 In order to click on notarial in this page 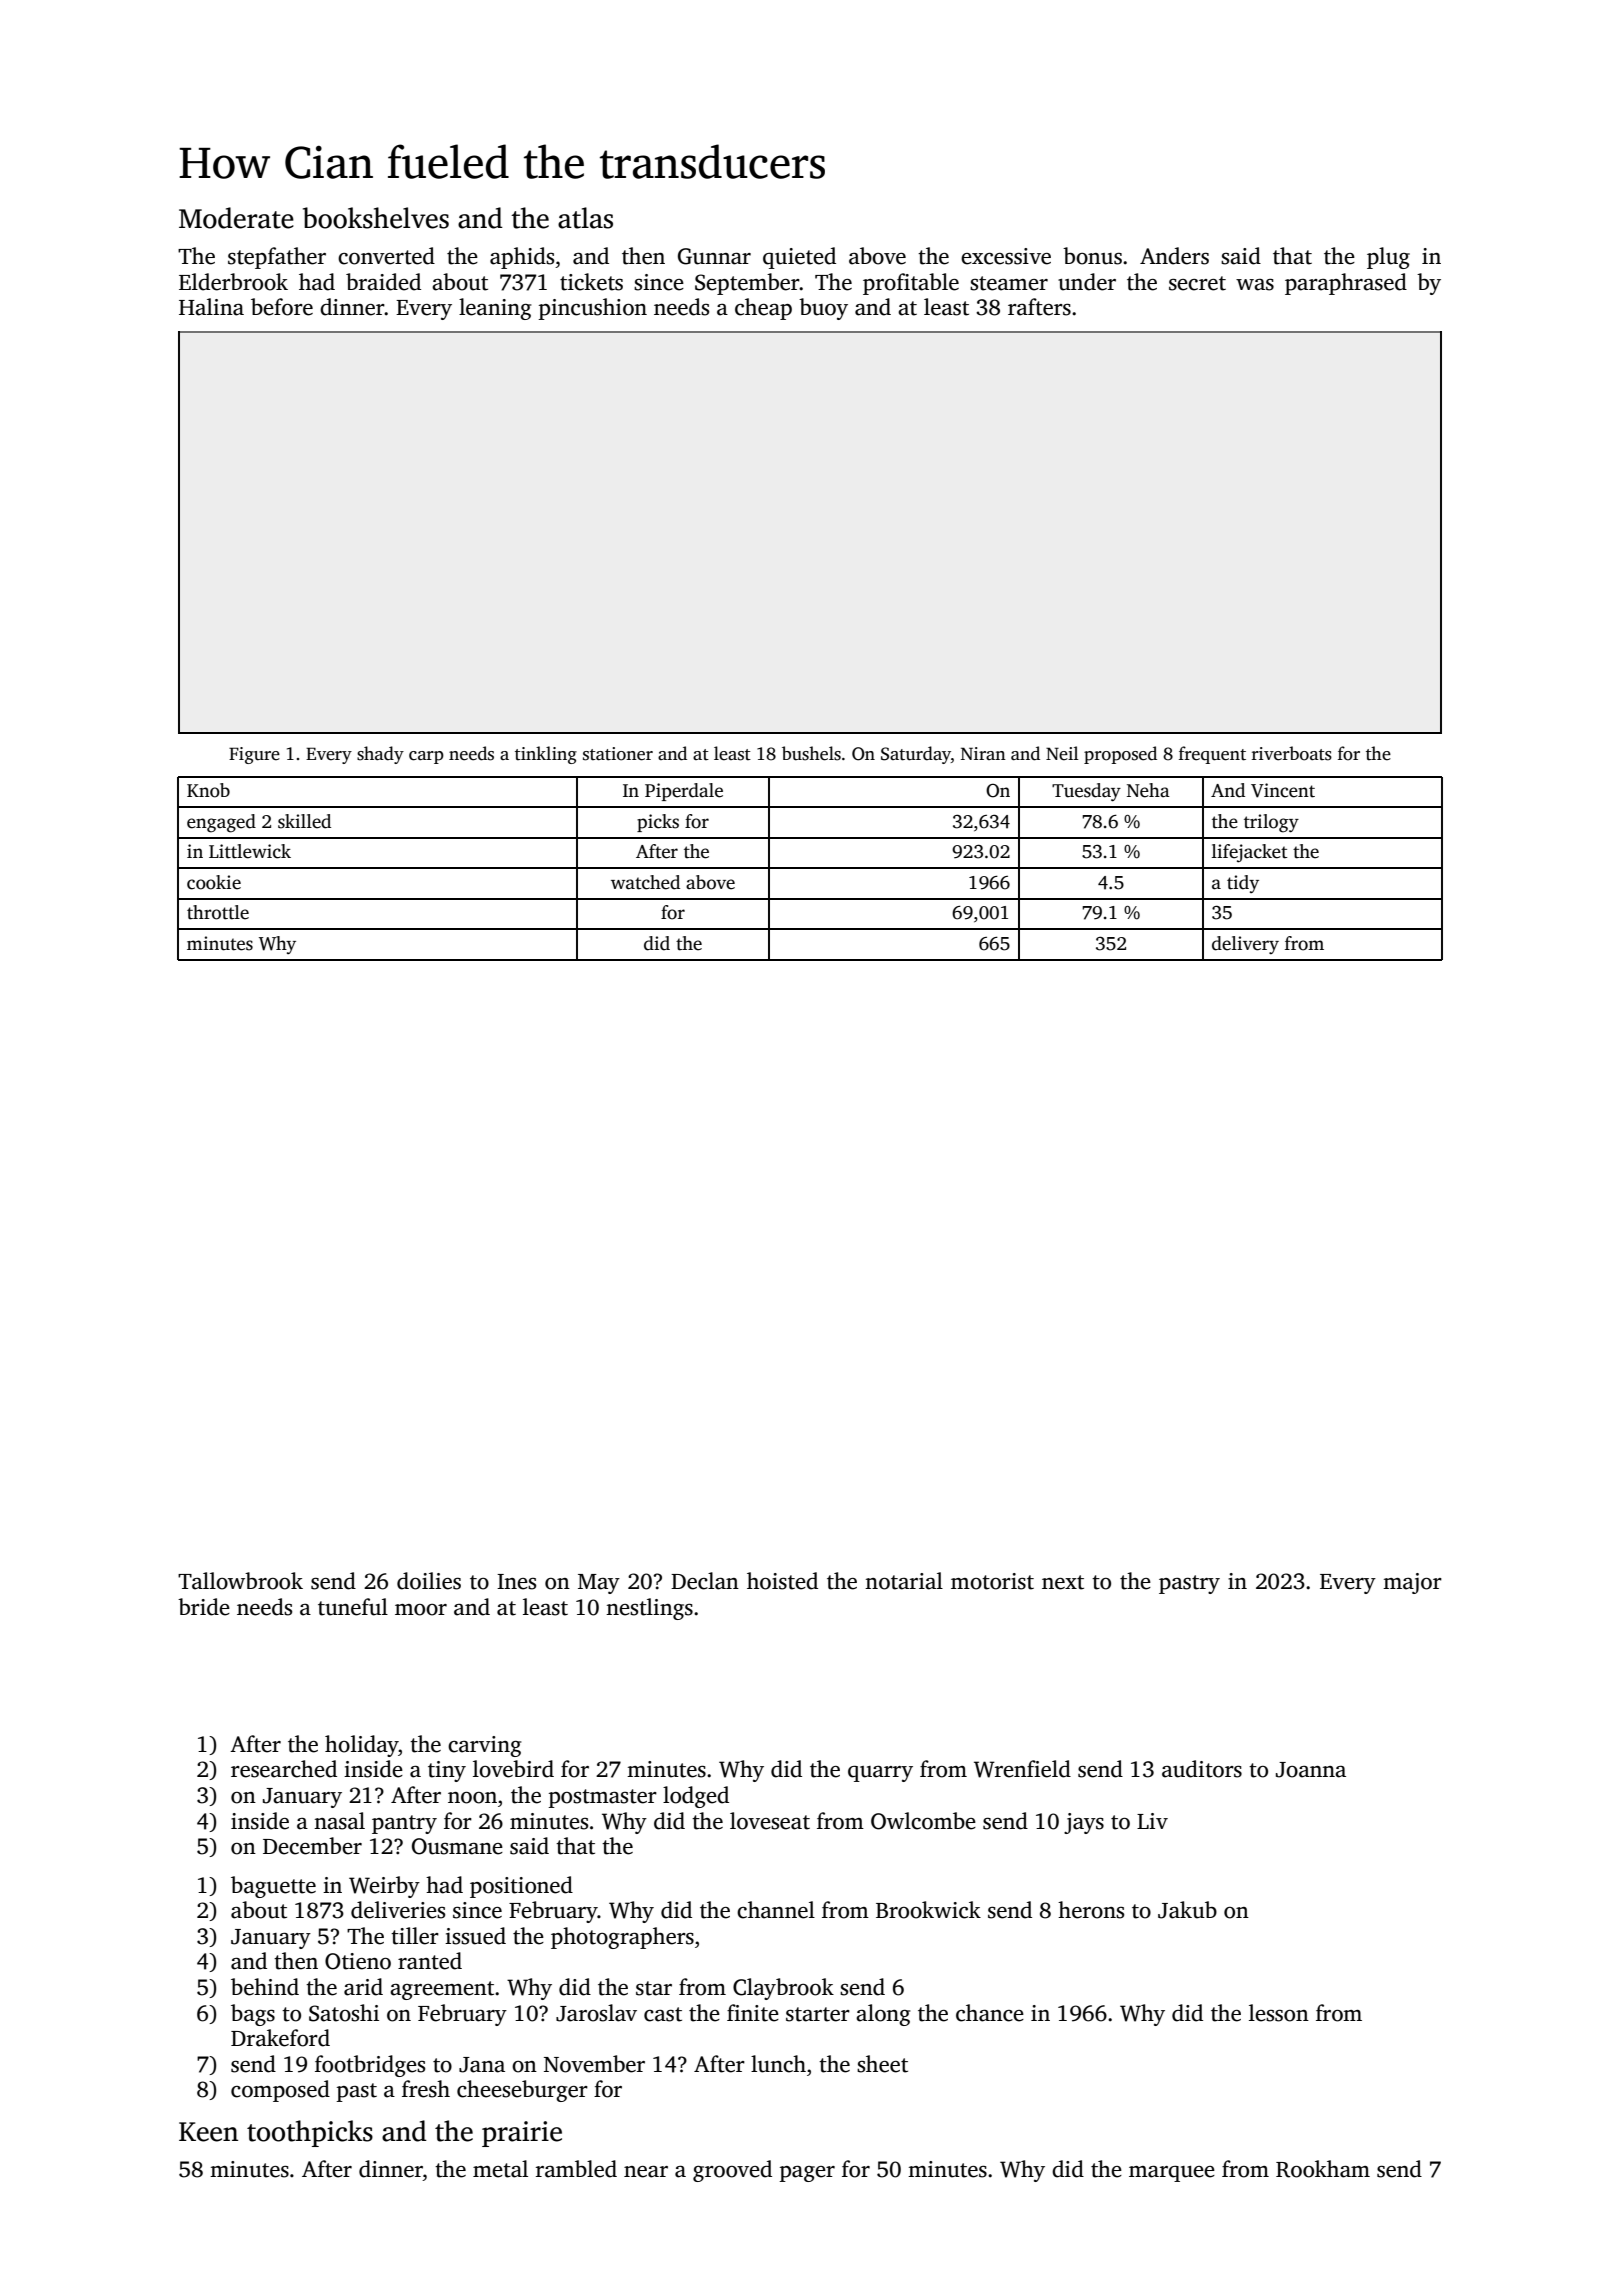, I will do `click(904, 1581)`.
